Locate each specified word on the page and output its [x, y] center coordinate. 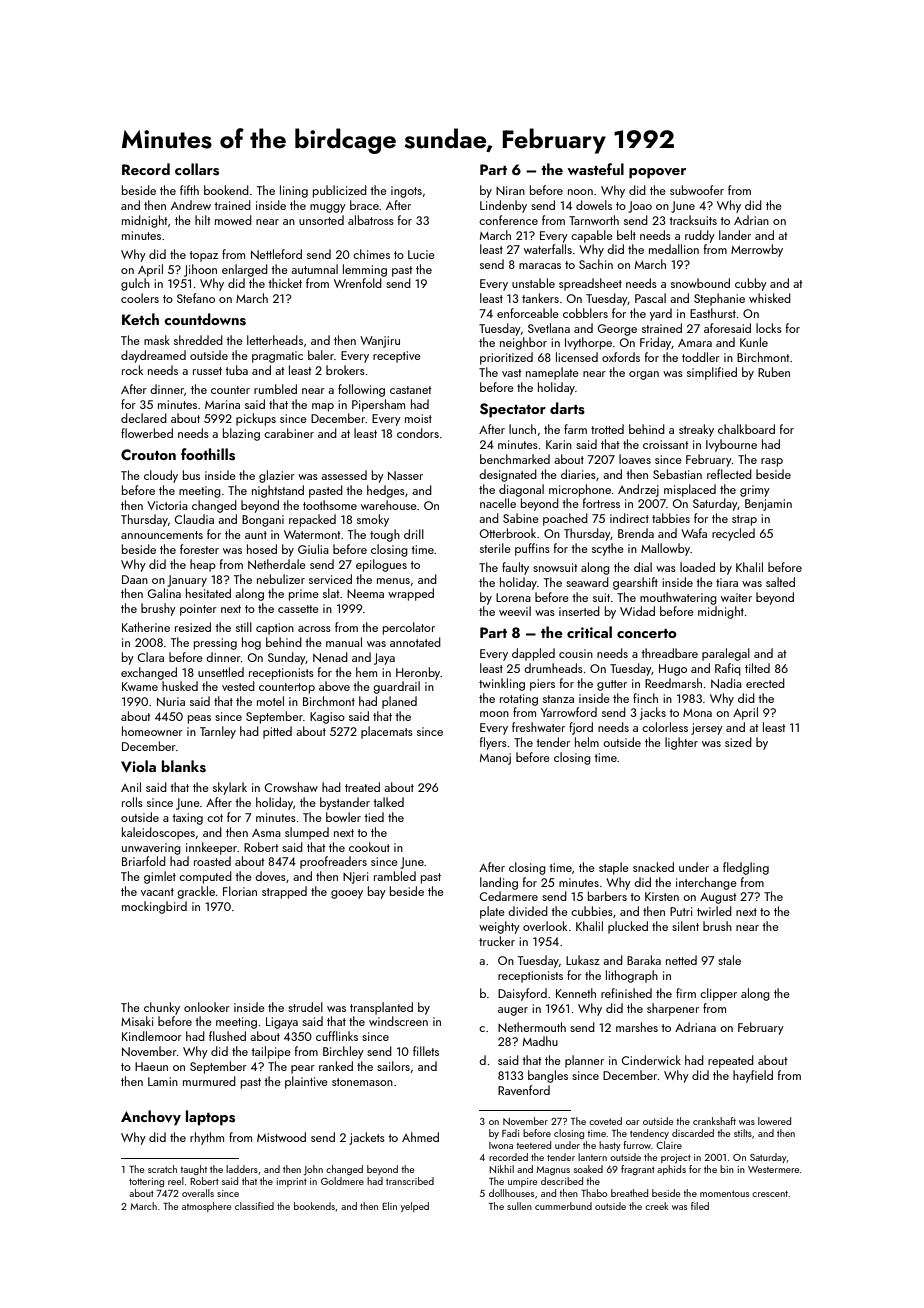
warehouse [389, 505]
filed [700, 1206]
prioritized [506, 358]
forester [199, 549]
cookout [369, 847]
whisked [770, 298]
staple [614, 868]
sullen [519, 1206]
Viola [138, 766]
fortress [601, 503]
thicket [285, 283]
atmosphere [206, 1207]
